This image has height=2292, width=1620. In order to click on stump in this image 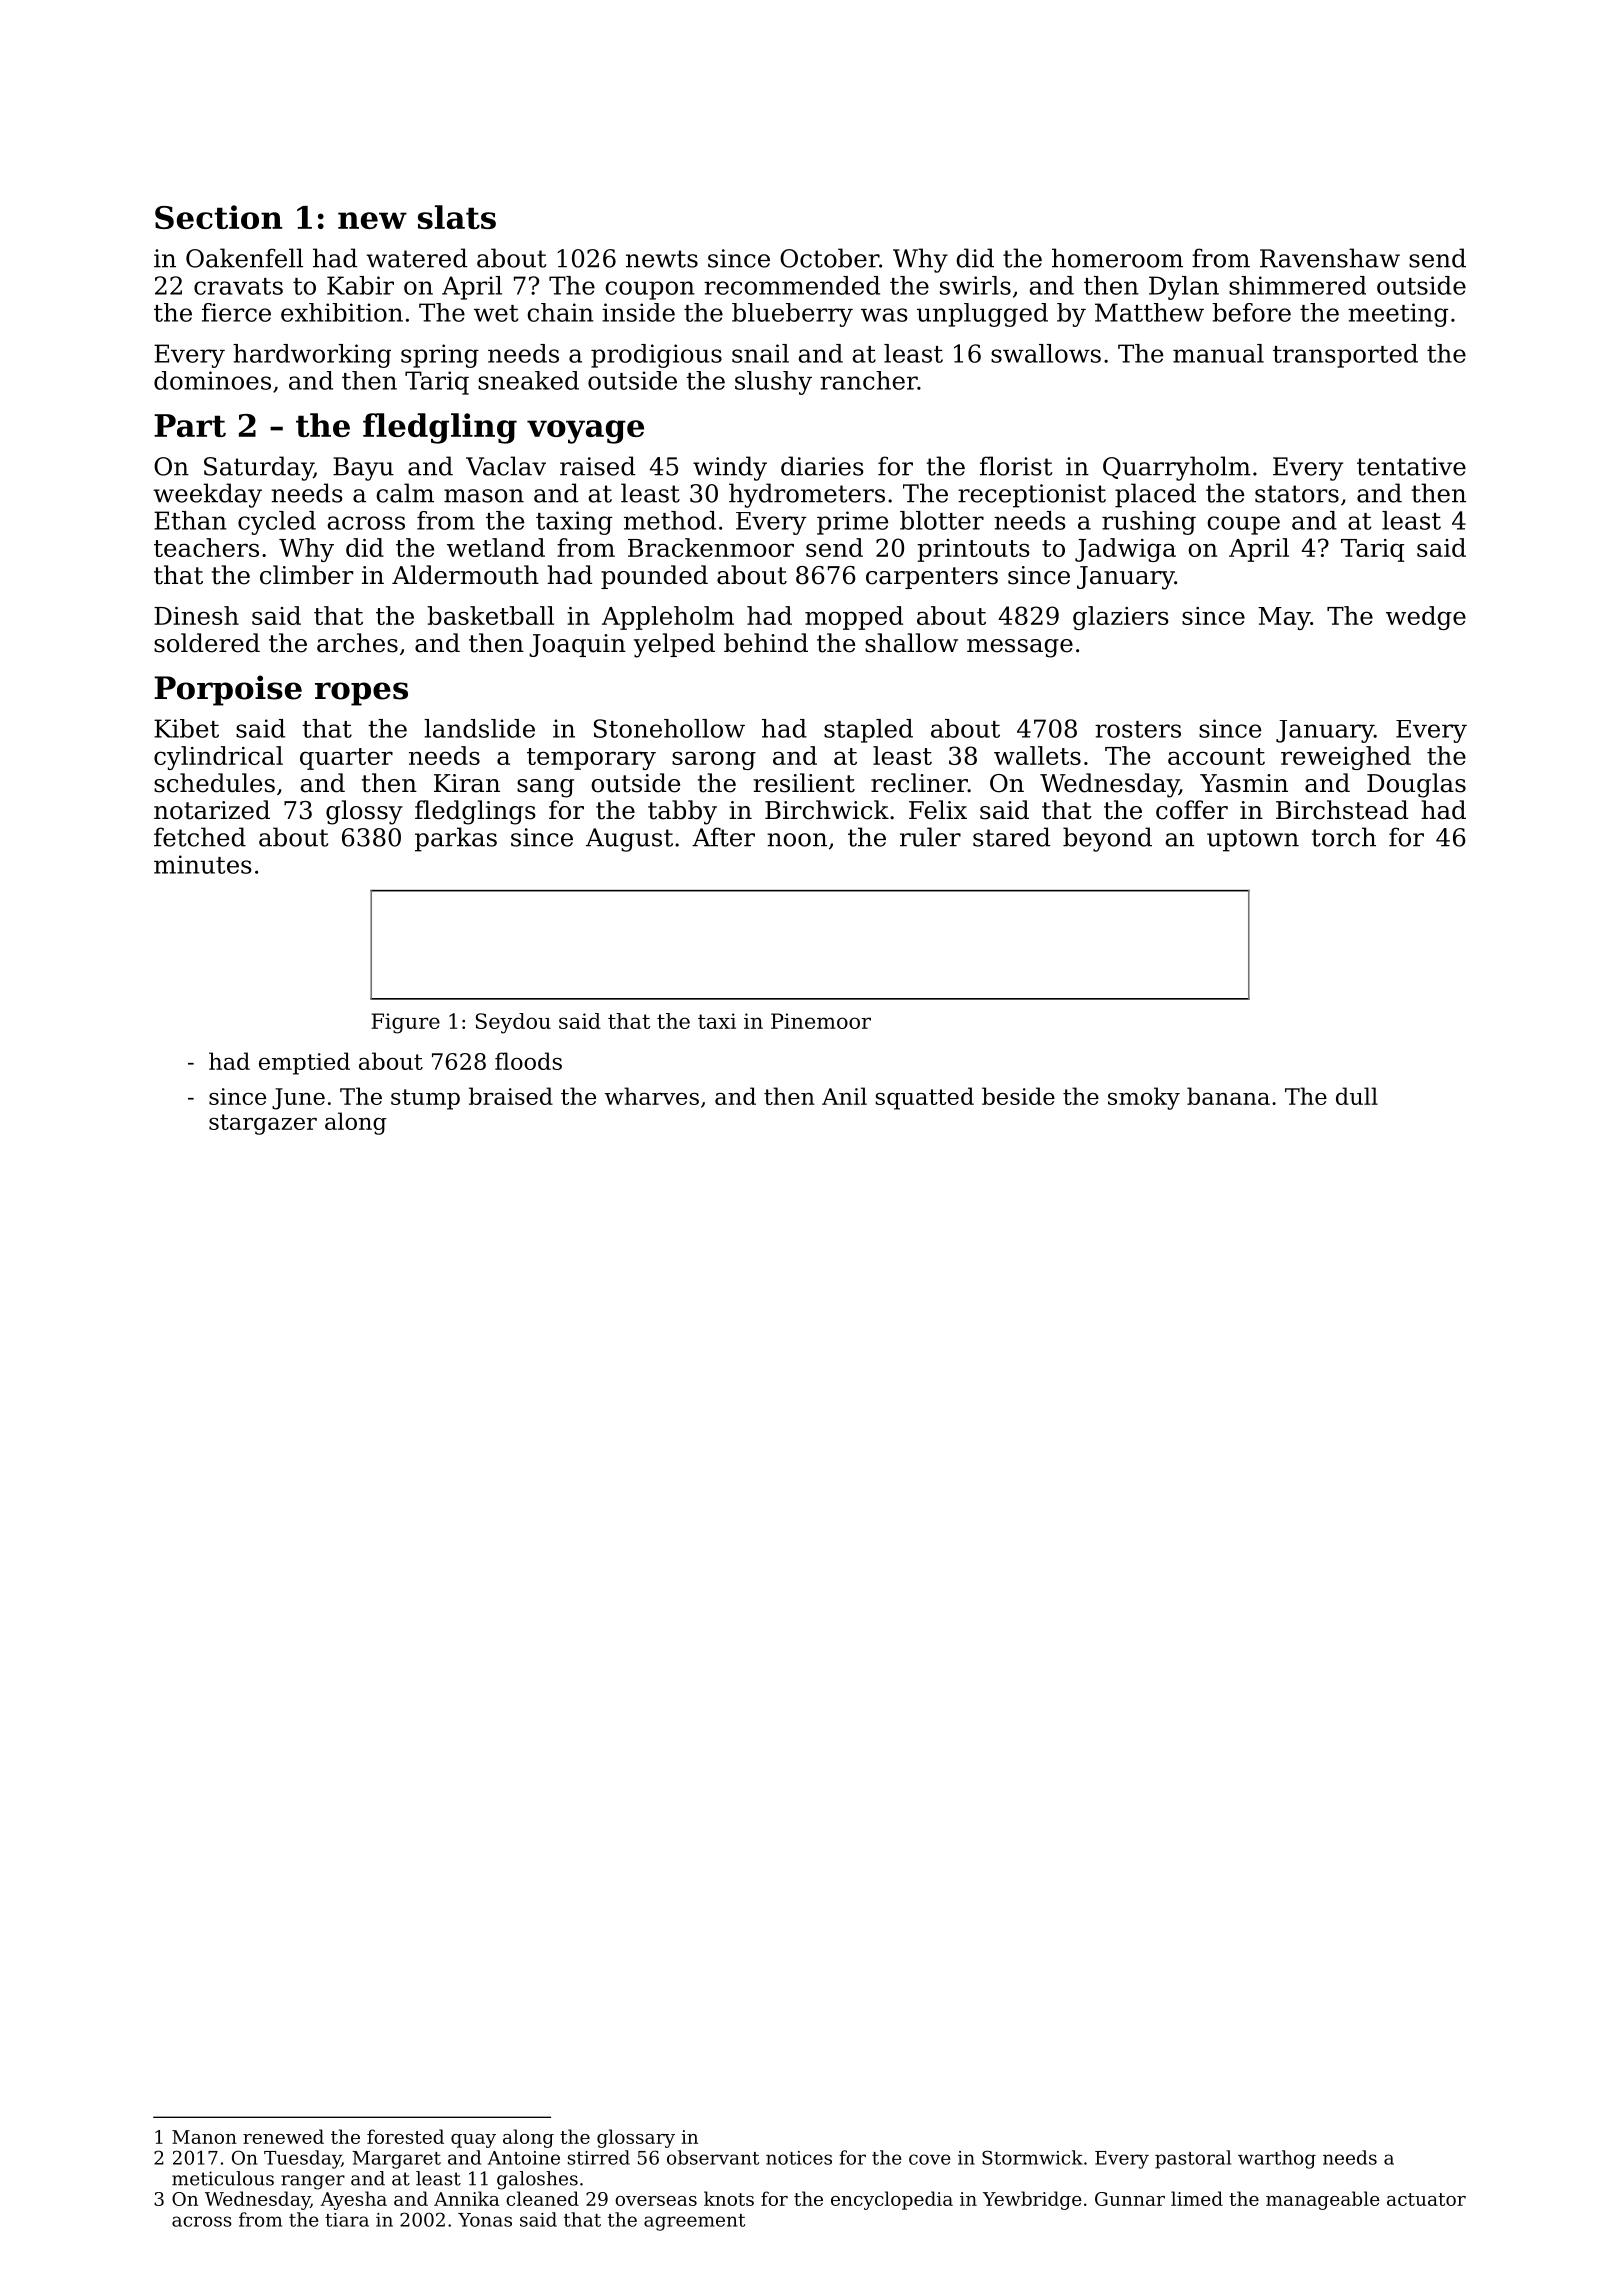, I will do `click(425, 1099)`.
